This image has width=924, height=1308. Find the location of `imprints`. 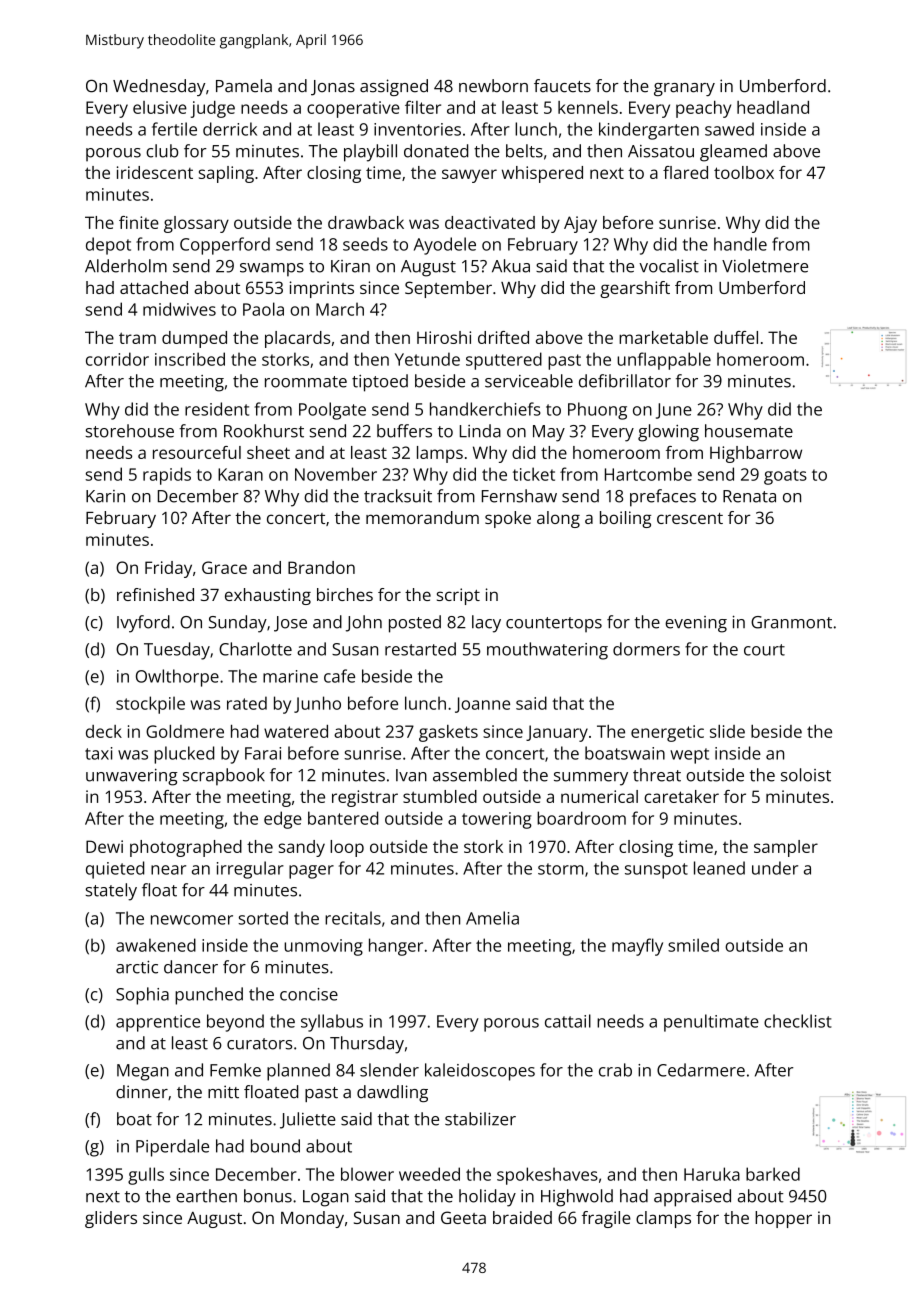

imprints is located at coordinates (322, 289).
